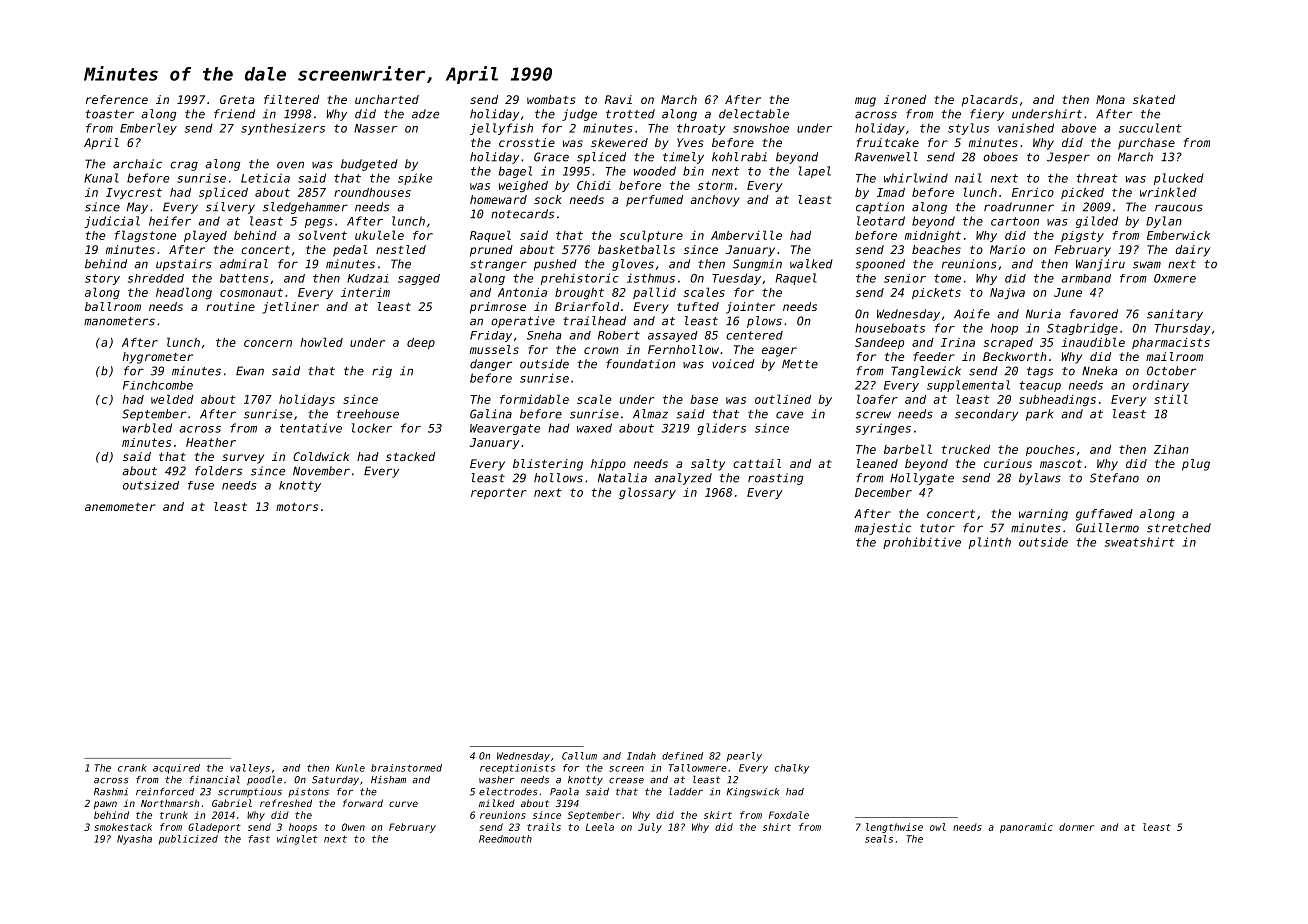 This image has height=924, width=1308. Describe the element at coordinates (134, 840) in the image. I see `Nyasha` at that location.
